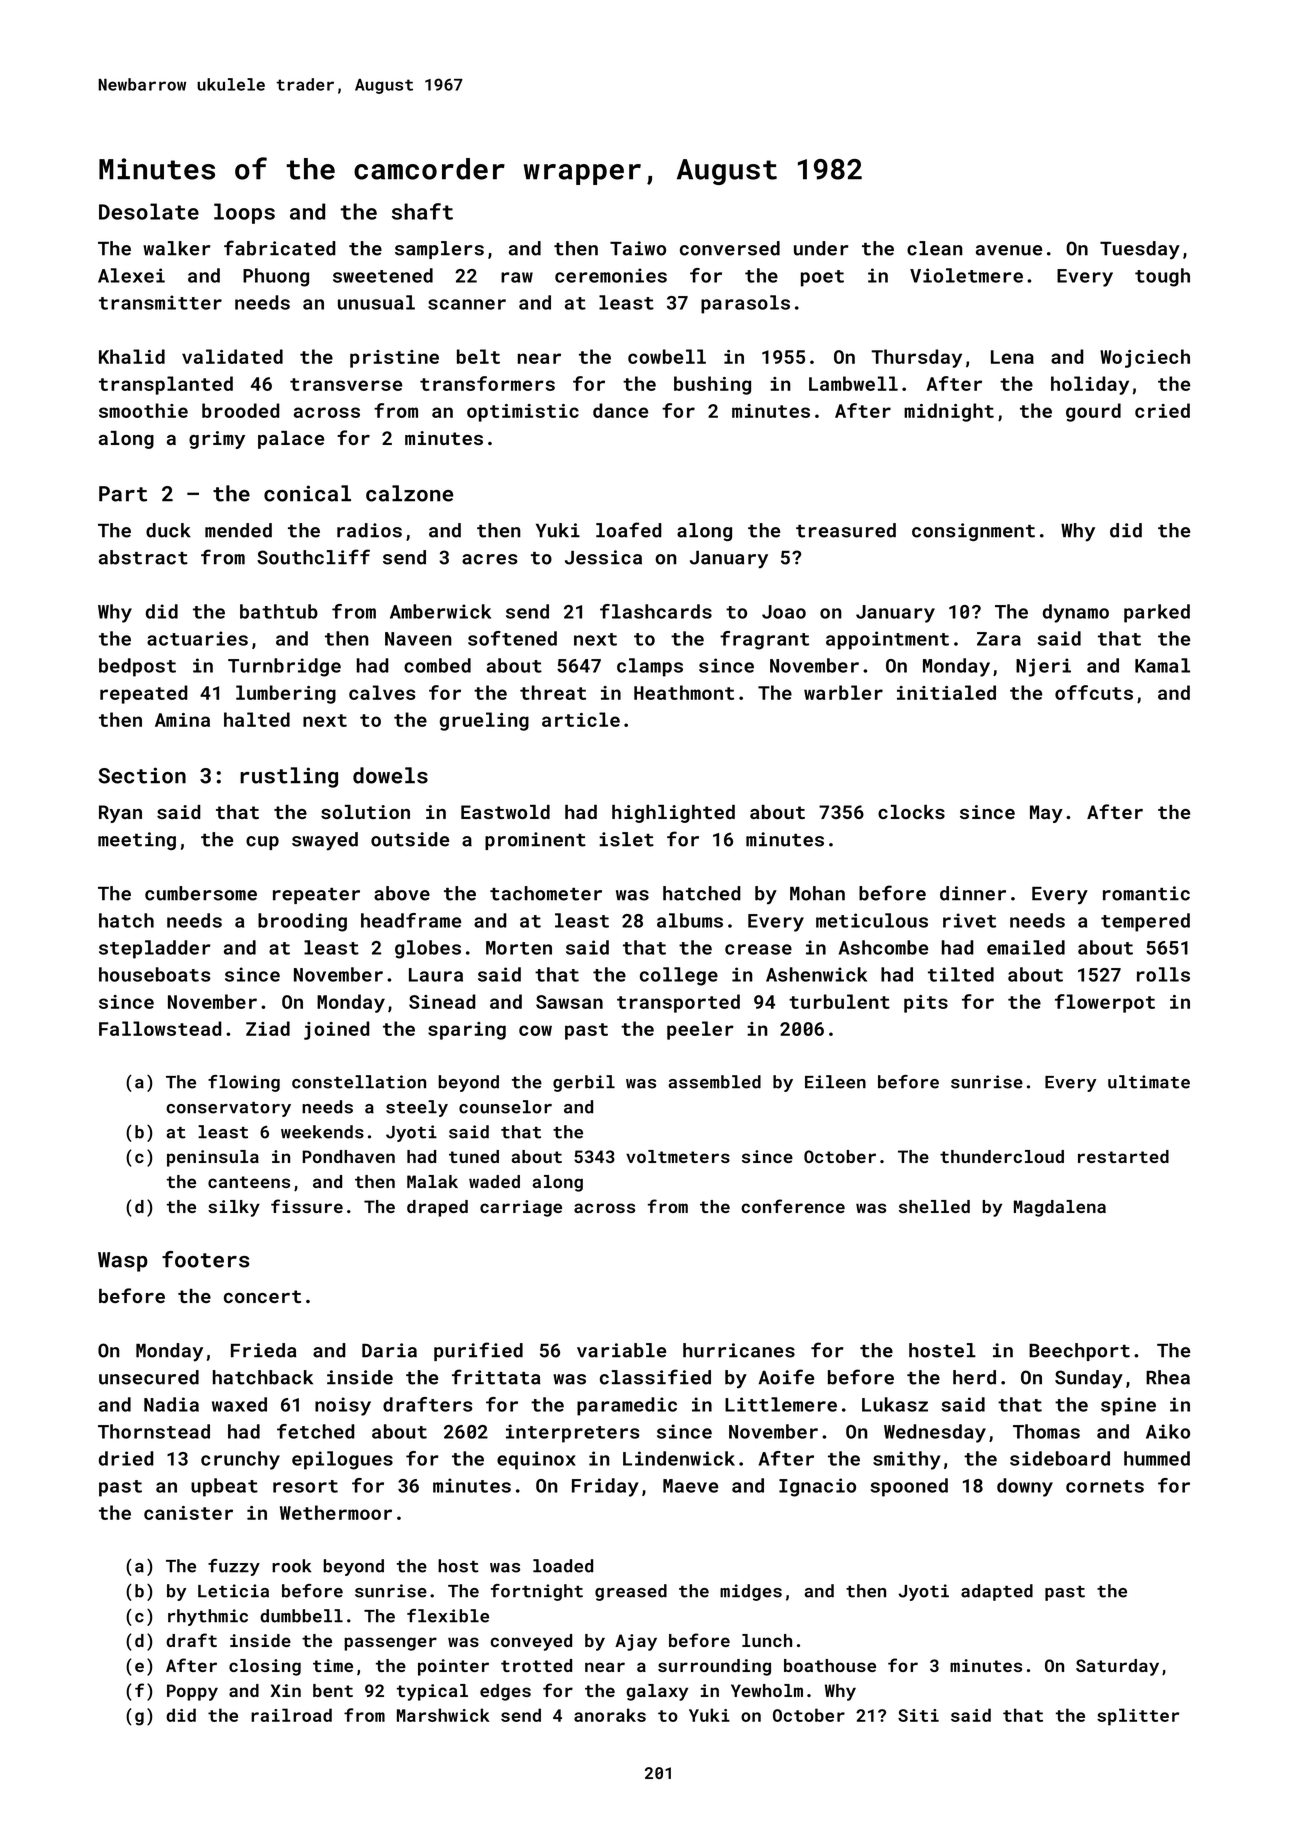 Image resolution: width=1289 pixels, height=1822 pixels. What do you see at coordinates (843, 692) in the screenshot?
I see `warbler` at bounding box center [843, 692].
